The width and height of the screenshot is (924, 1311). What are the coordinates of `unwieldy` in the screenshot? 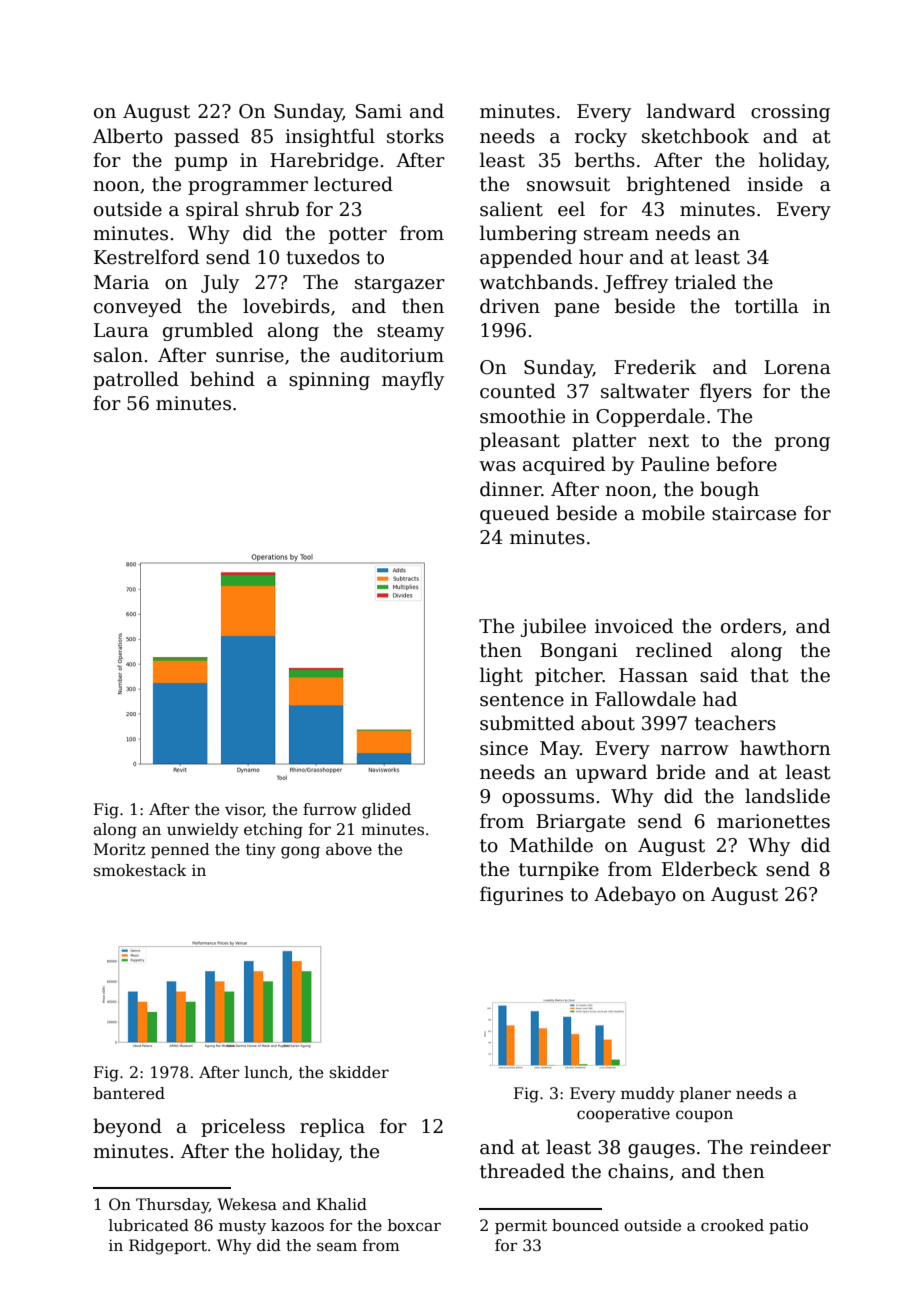 It's located at (203, 831).
